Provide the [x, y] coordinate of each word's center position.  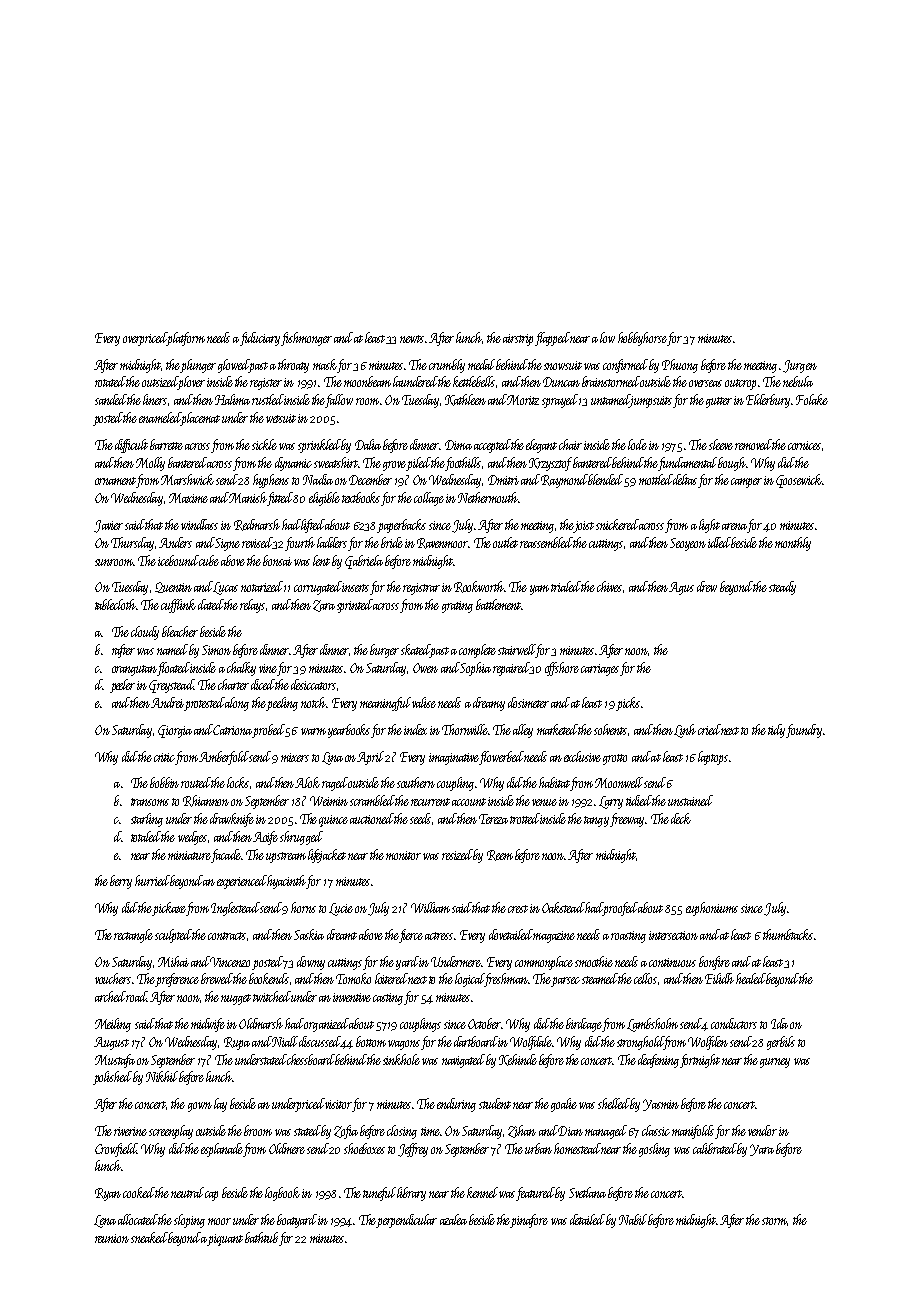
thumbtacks [788, 934]
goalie [564, 1105]
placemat [200, 419]
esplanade [222, 1150]
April [371, 758]
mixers [295, 757]
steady [782, 588]
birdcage [584, 1025]
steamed [600, 978]
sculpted [174, 936]
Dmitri [503, 480]
